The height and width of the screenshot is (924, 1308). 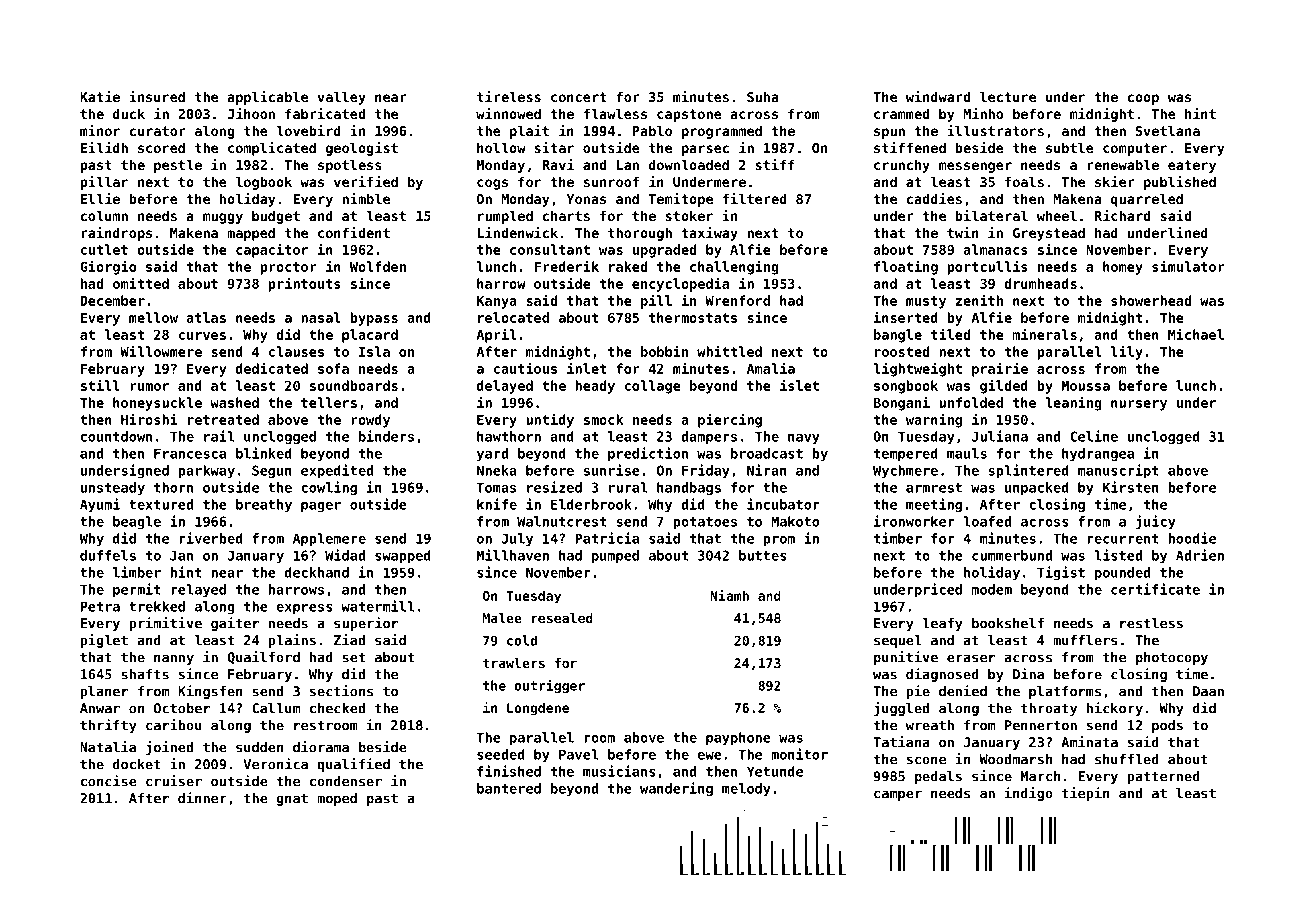 What do you see at coordinates (525, 368) in the screenshot?
I see `cautious` at bounding box center [525, 368].
